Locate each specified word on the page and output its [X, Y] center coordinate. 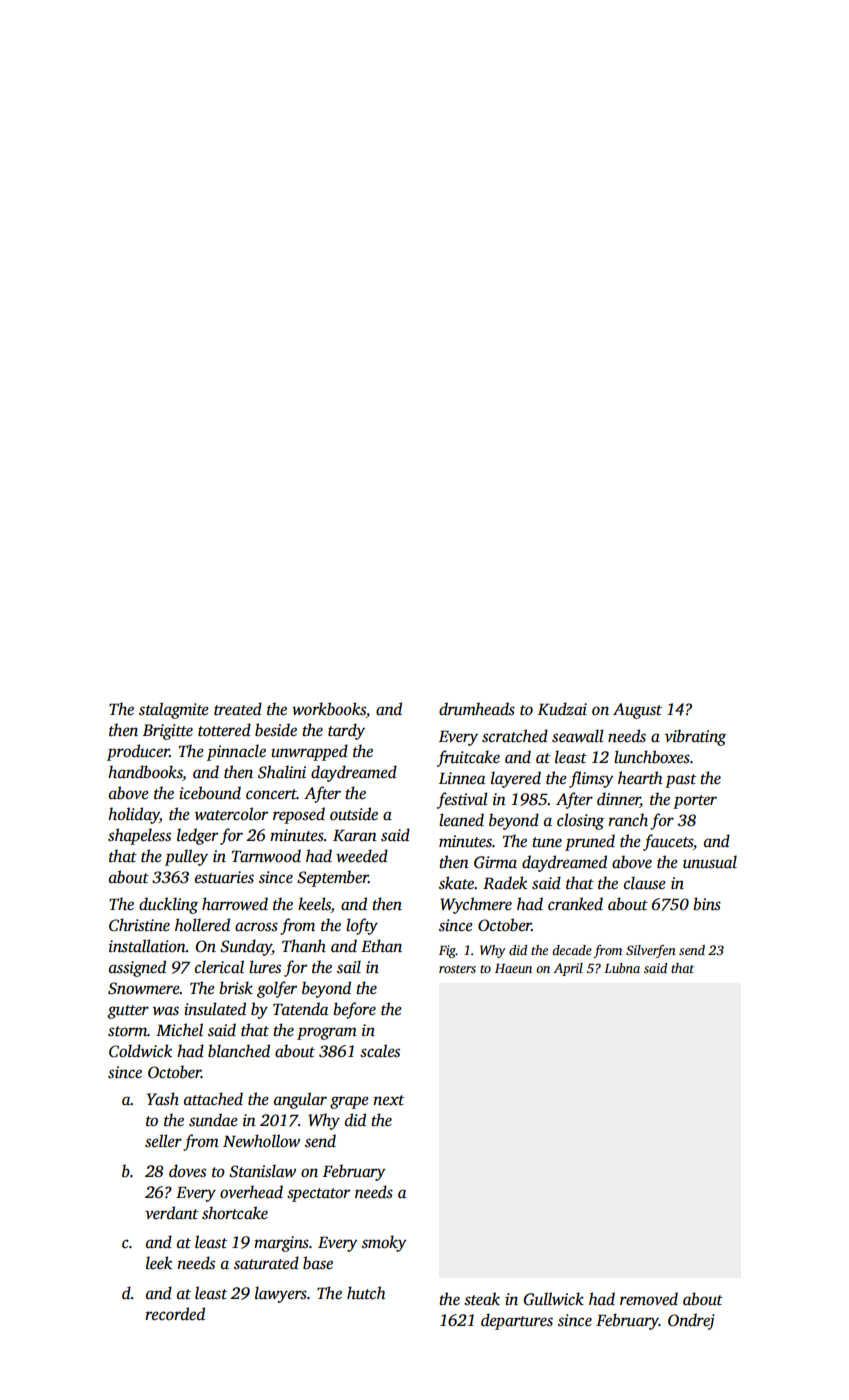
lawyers [281, 1294]
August [637, 711]
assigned [137, 968]
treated [238, 709]
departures [517, 1321]
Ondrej [691, 1321]
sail [349, 967]
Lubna [622, 968]
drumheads [477, 709]
